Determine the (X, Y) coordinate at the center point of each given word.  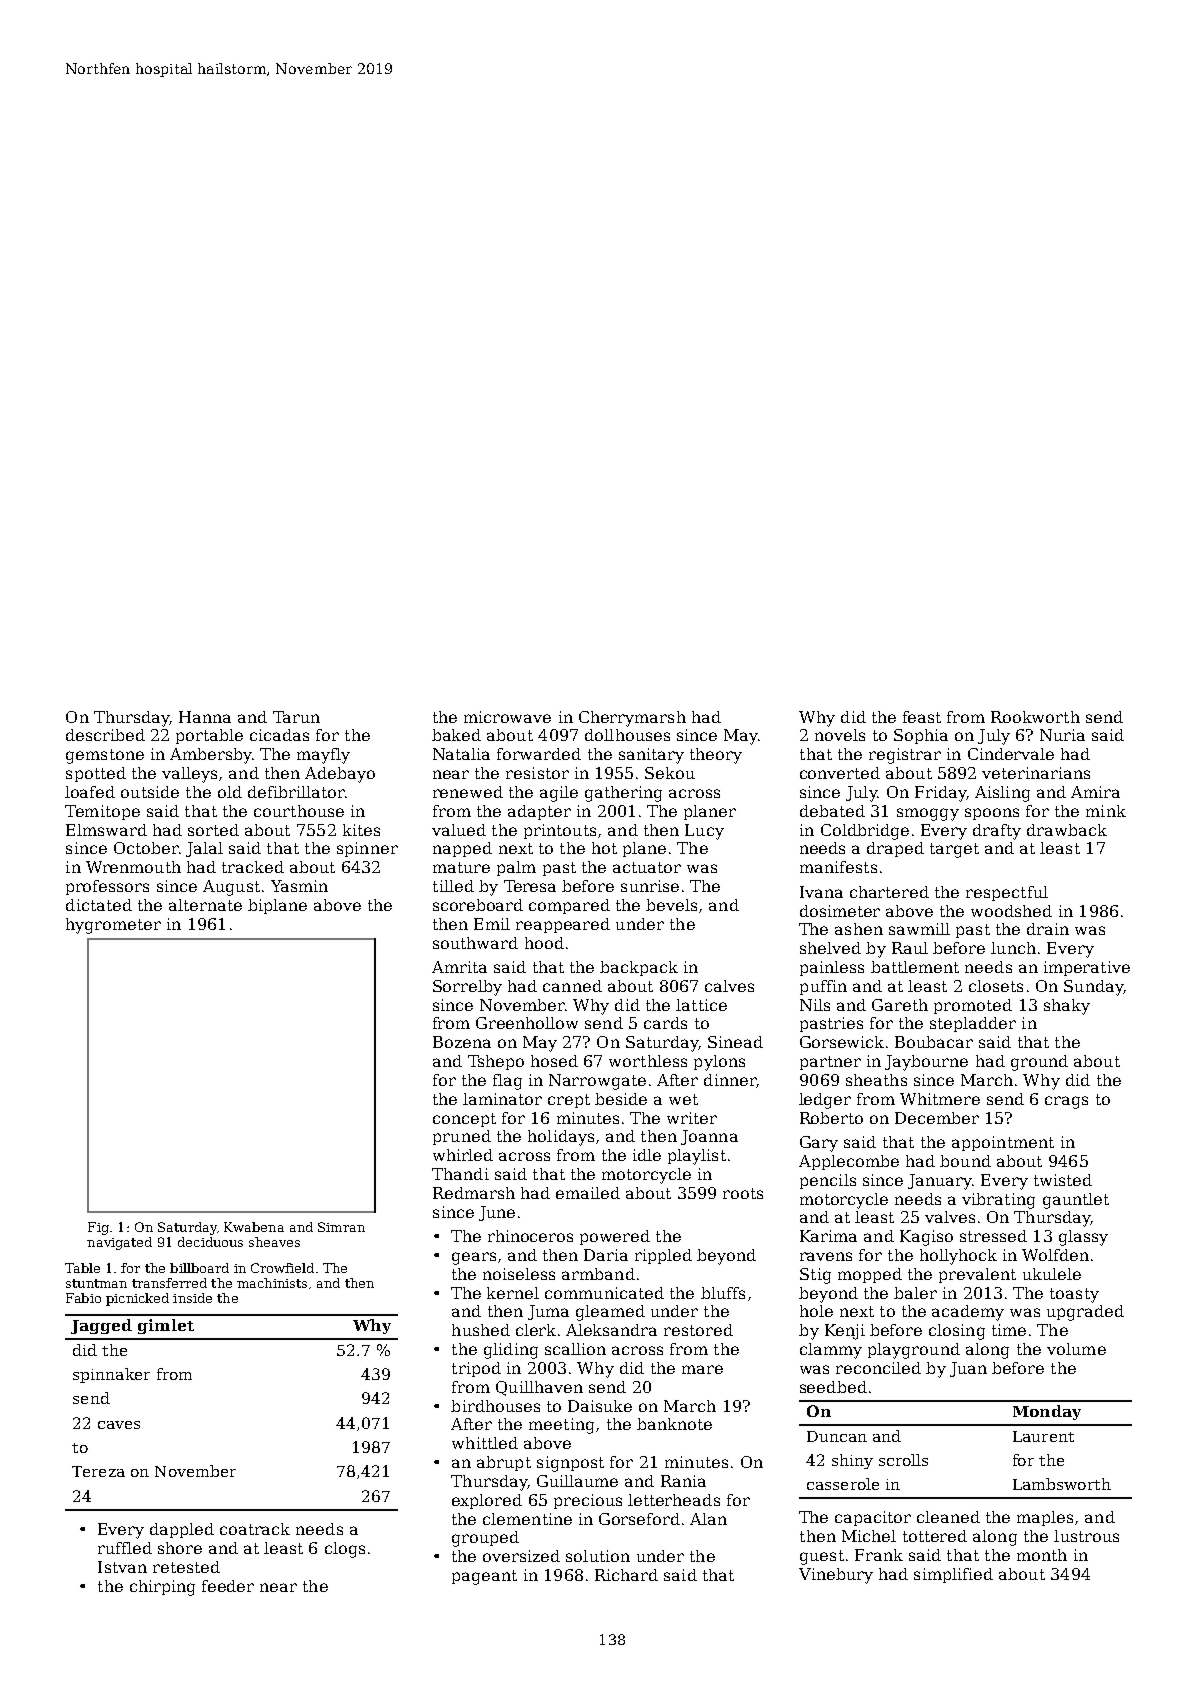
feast (922, 717)
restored (698, 1330)
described (105, 735)
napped (462, 849)
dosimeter (840, 911)
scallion (575, 1349)
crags (1066, 1102)
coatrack (255, 1529)
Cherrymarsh (632, 719)
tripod (476, 1369)
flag (507, 1082)
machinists (272, 1283)
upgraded (1085, 1313)
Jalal (204, 849)
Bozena (462, 1042)
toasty (1074, 1295)
